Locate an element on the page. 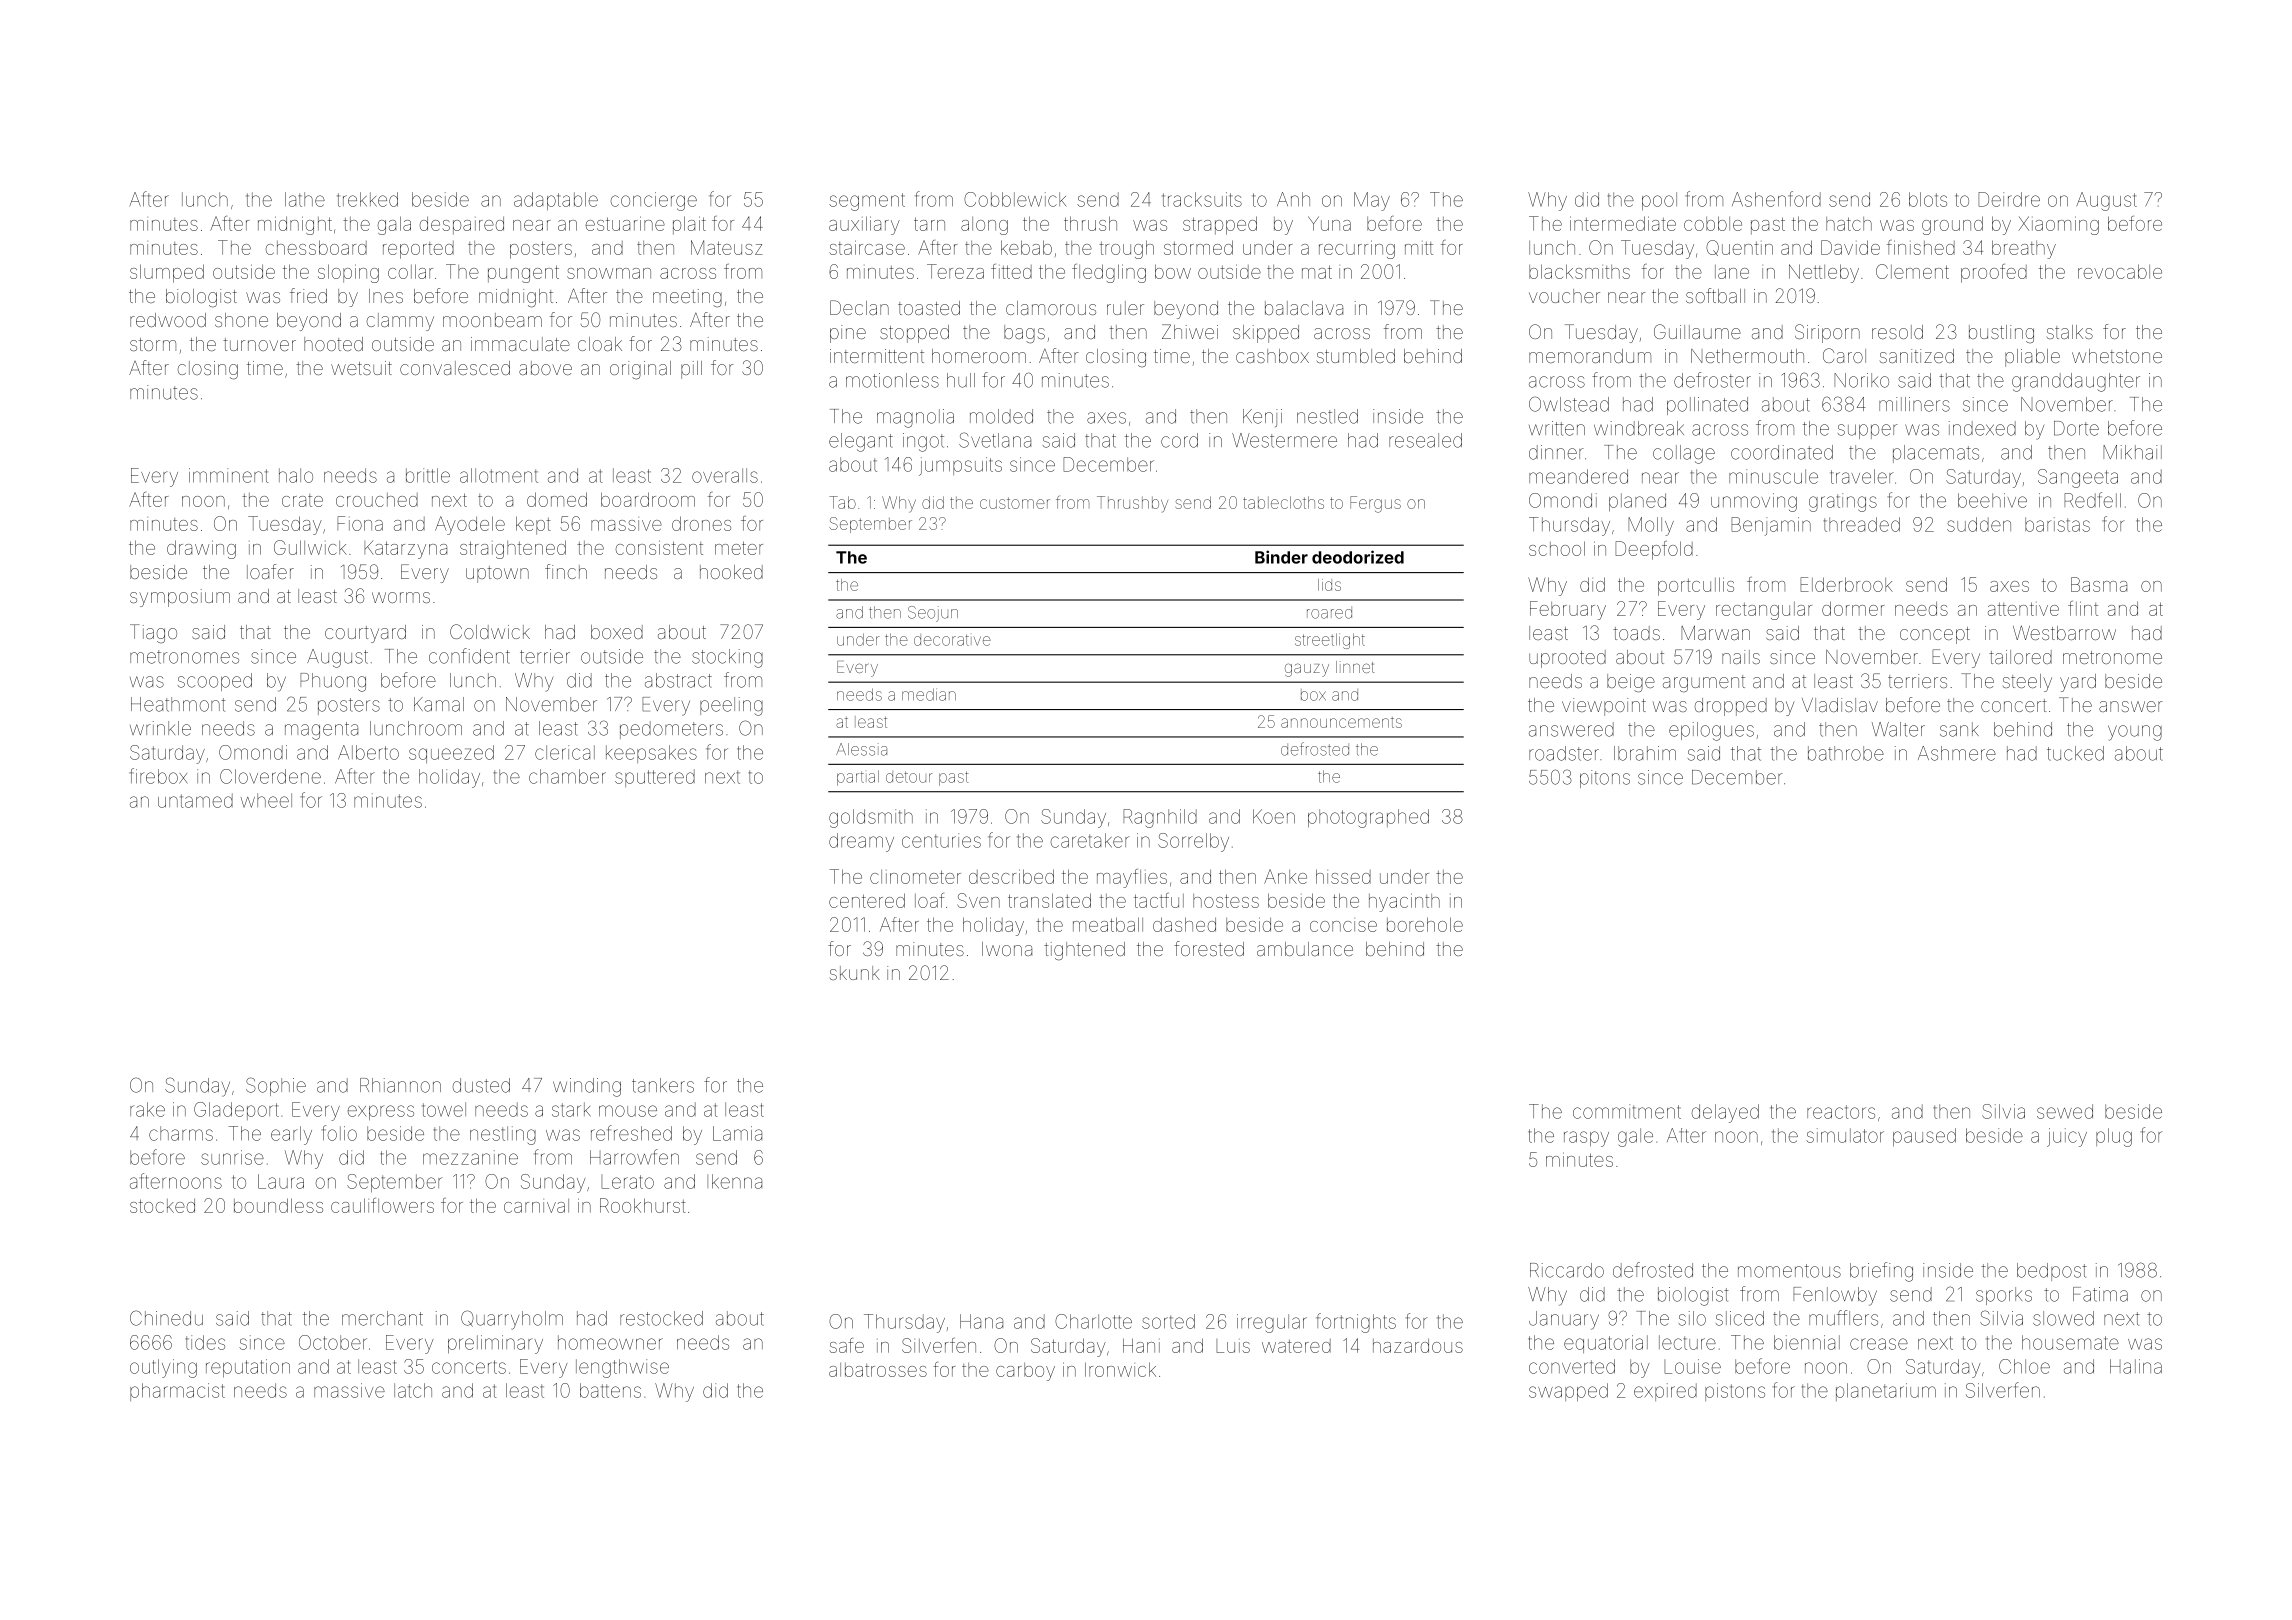  Sophie is located at coordinates (276, 1086).
